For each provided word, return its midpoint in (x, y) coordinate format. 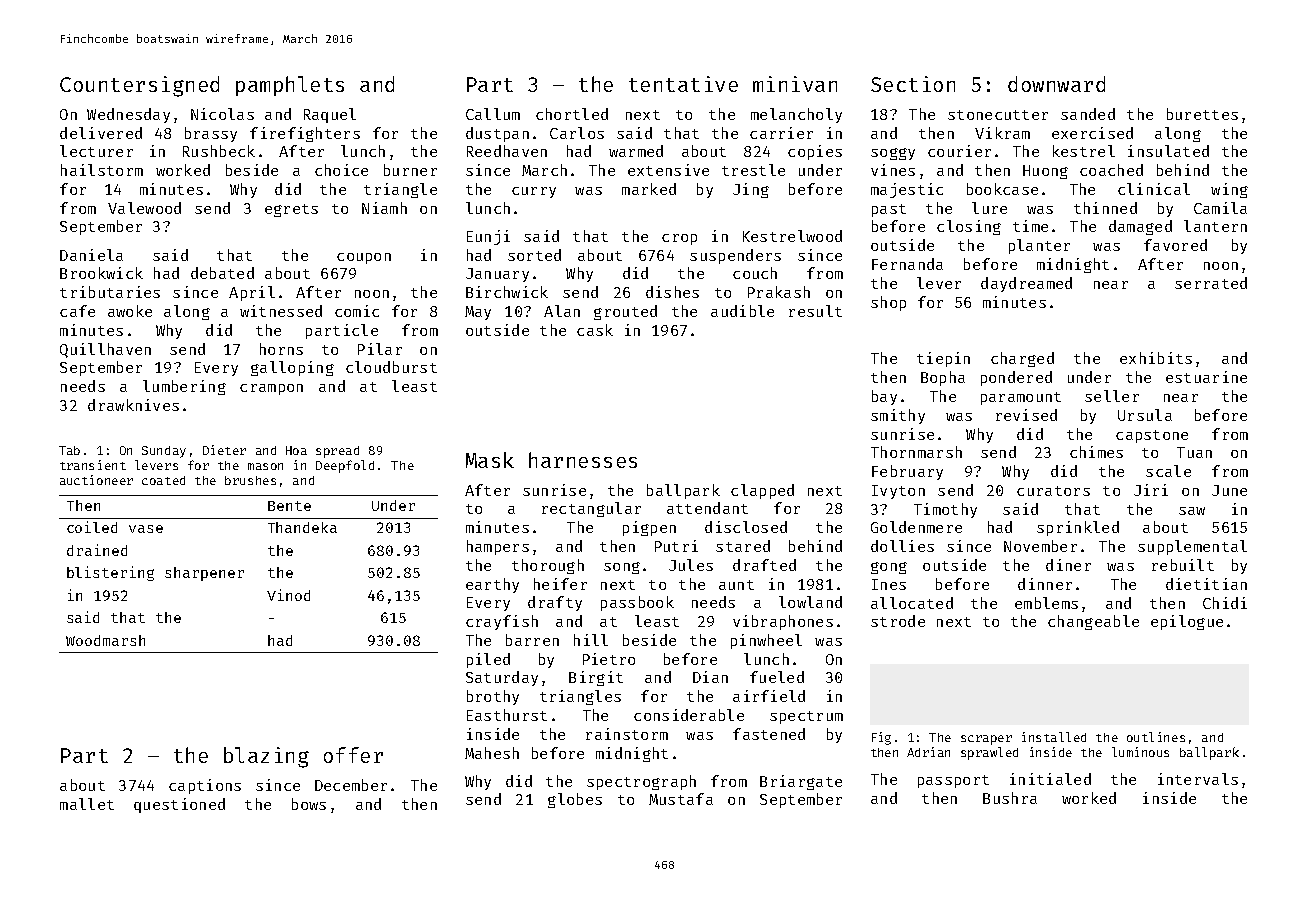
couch (755, 273)
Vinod (288, 595)
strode (898, 621)
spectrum (806, 717)
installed (1054, 737)
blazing (266, 757)
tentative (683, 84)
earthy (492, 585)
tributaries (110, 292)
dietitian (1206, 584)
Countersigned (139, 86)
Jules (691, 565)
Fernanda (907, 264)
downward (1056, 84)
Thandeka (302, 527)
